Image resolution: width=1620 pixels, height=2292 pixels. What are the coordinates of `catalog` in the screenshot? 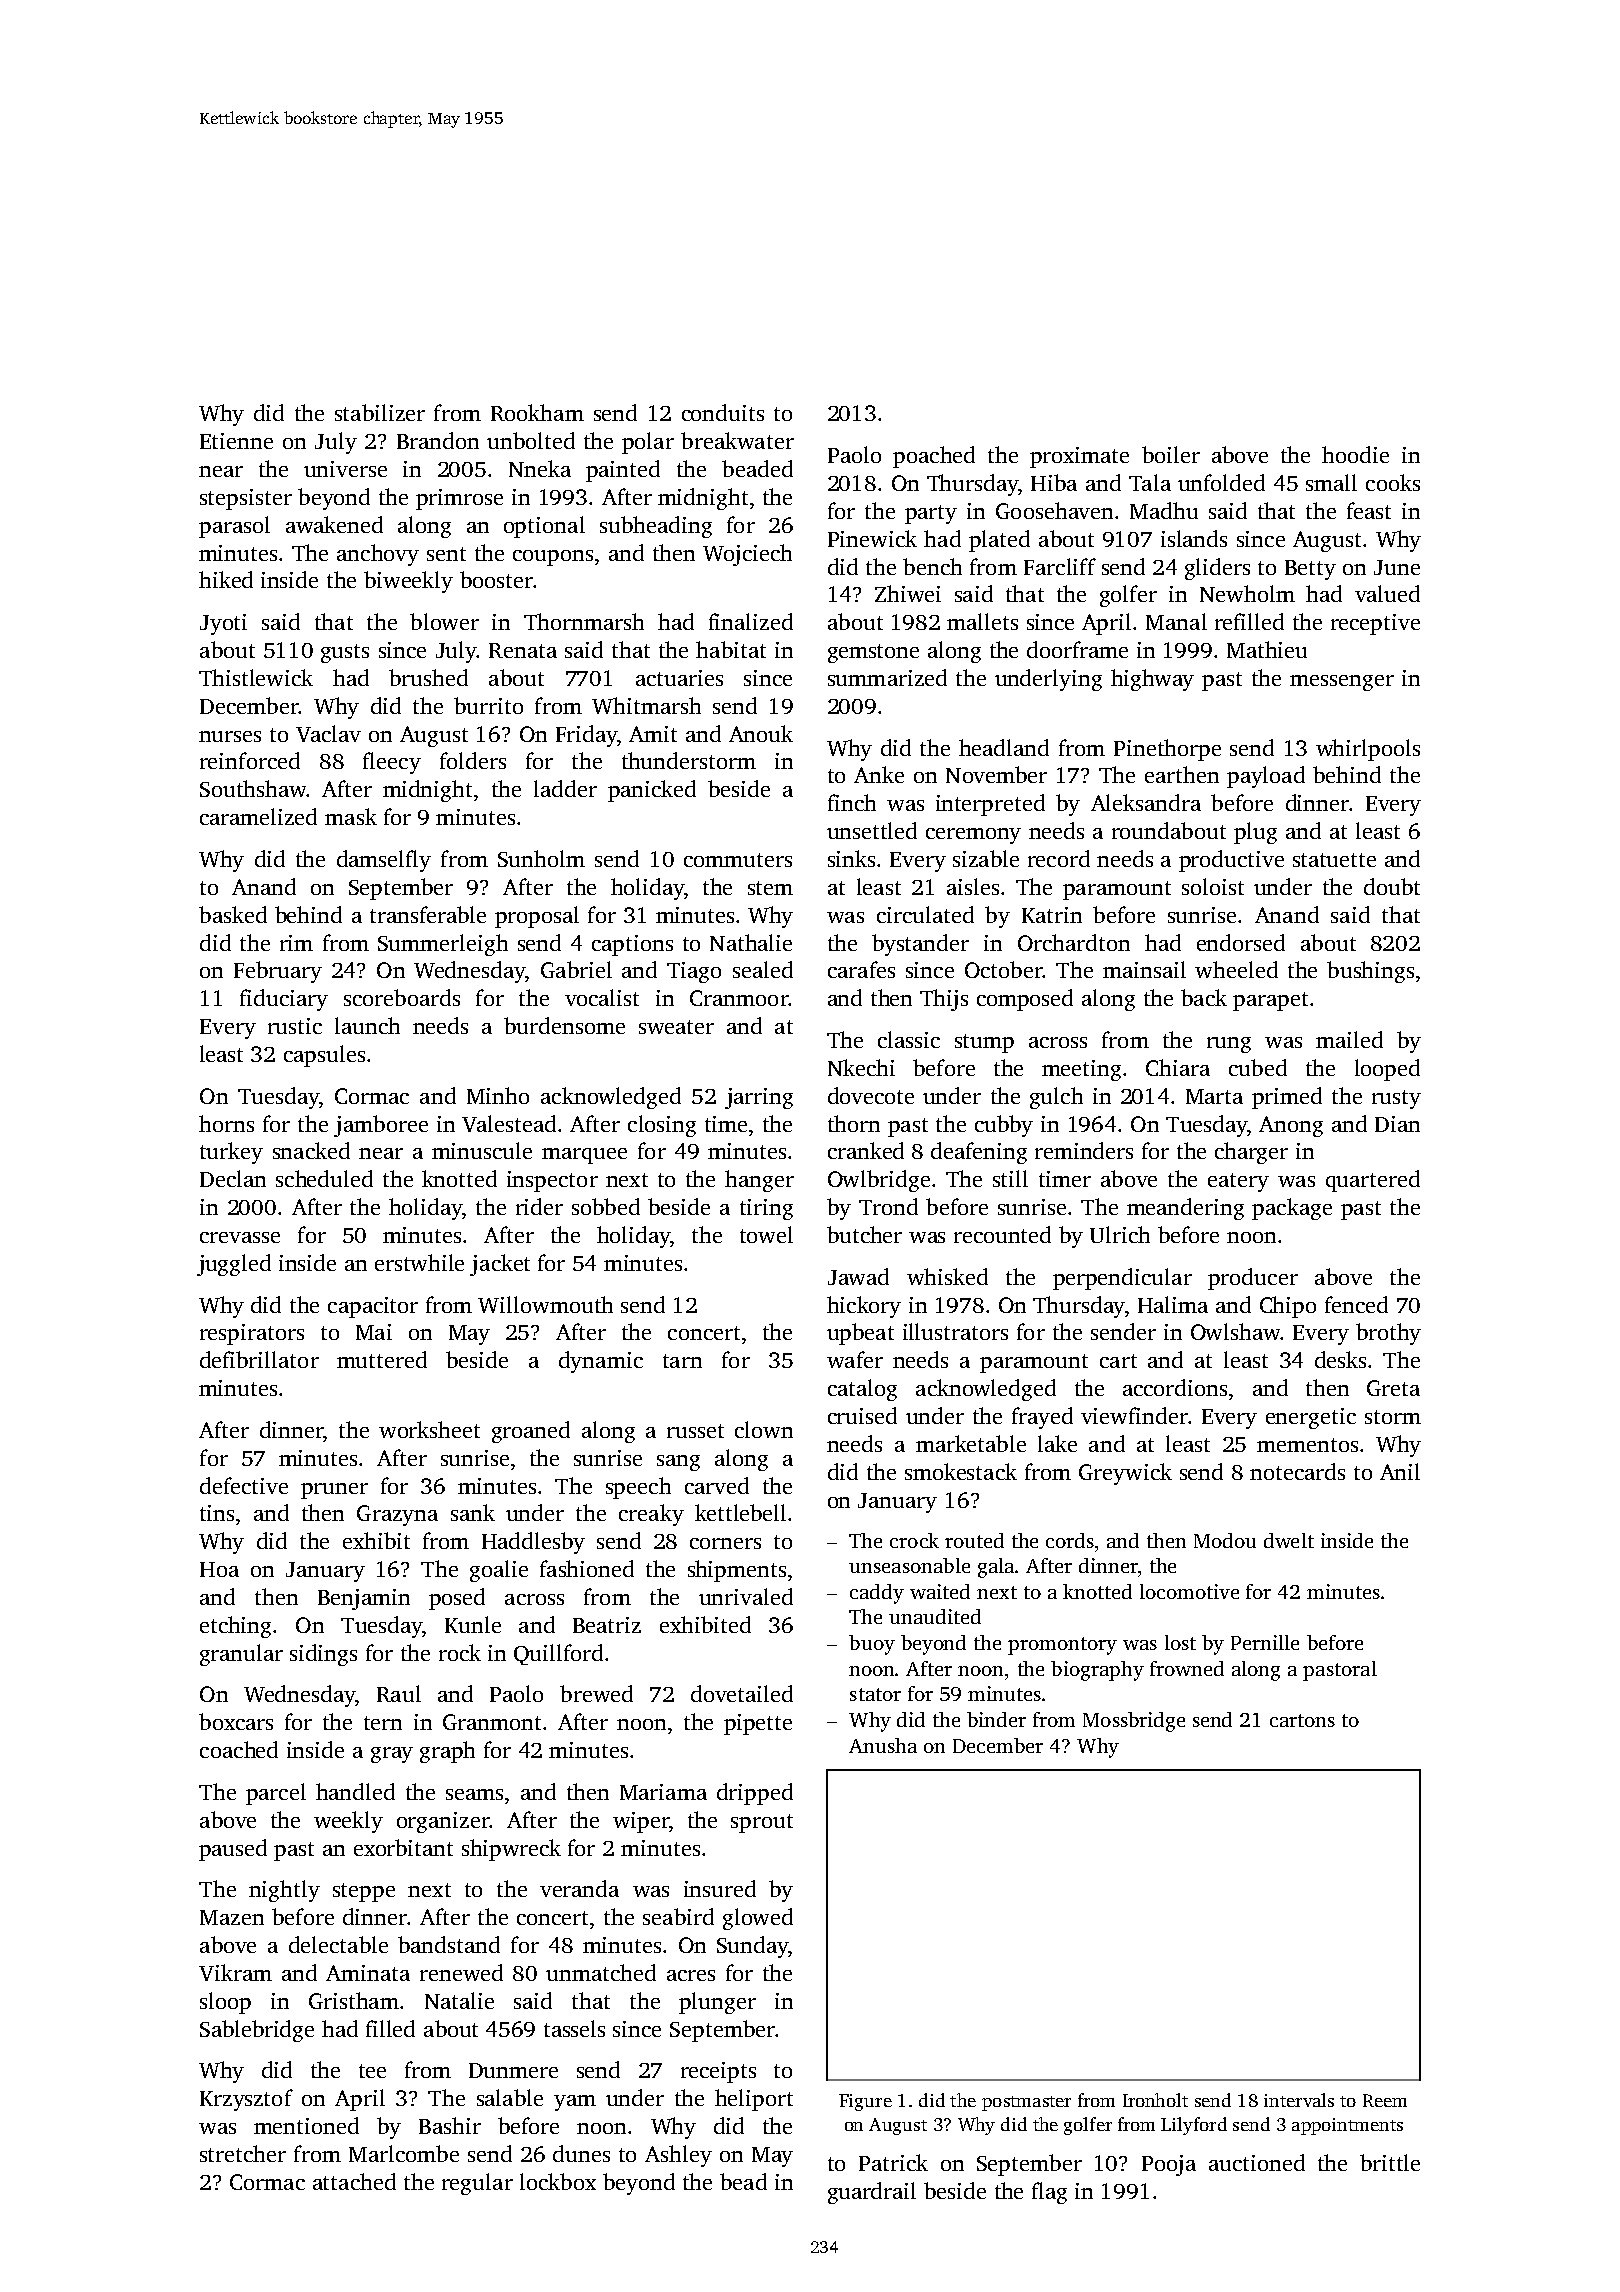 It's located at (862, 1390).
